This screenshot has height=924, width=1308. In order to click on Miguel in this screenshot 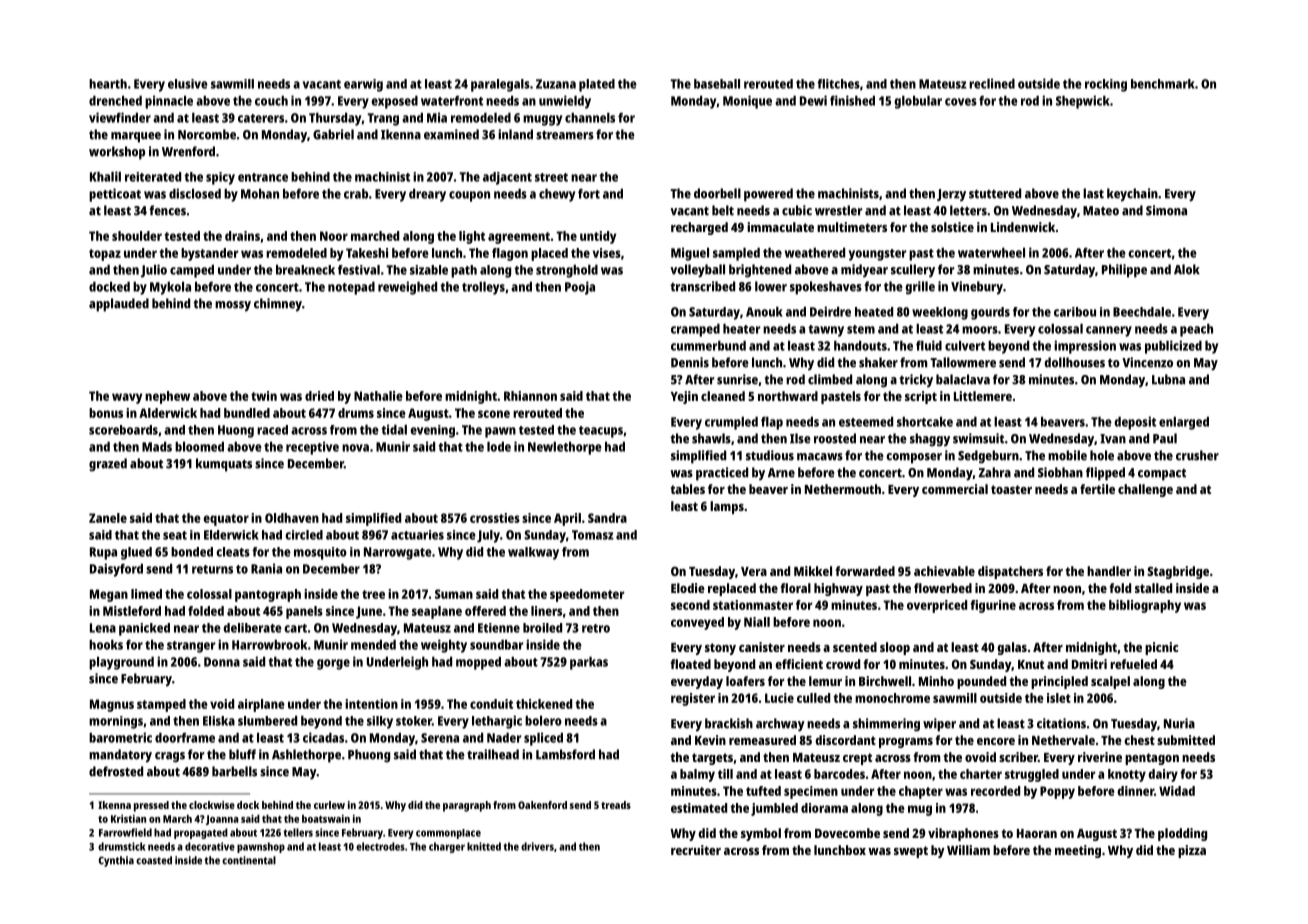, I will do `click(690, 254)`.
